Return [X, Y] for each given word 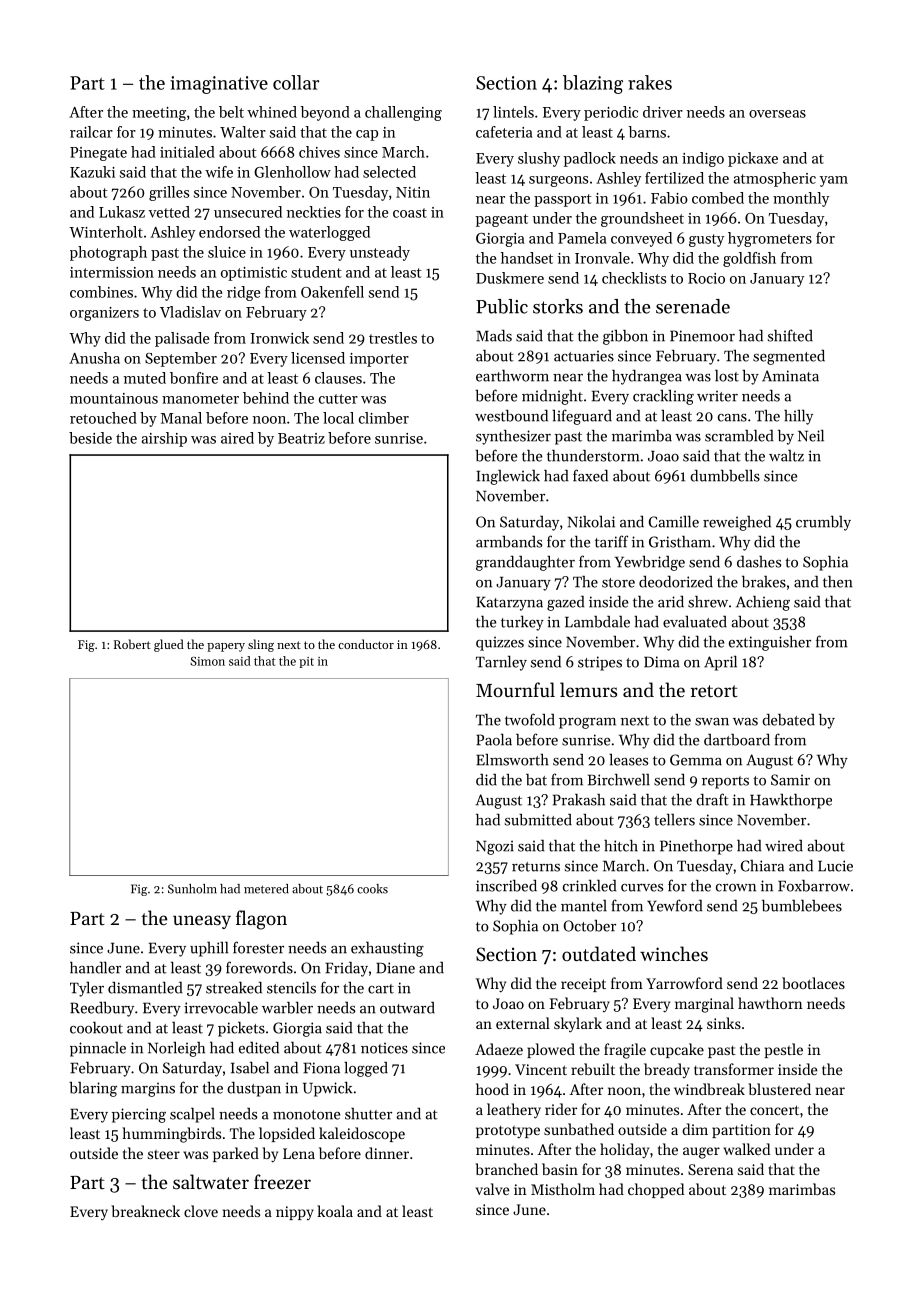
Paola [494, 739]
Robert [132, 644]
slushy [539, 159]
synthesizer [513, 437]
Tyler [87, 989]
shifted [790, 335]
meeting [159, 114]
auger [701, 1153]
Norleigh [176, 1049]
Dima [662, 662]
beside [90, 438]
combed [718, 198]
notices [384, 1048]
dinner [387, 1153]
